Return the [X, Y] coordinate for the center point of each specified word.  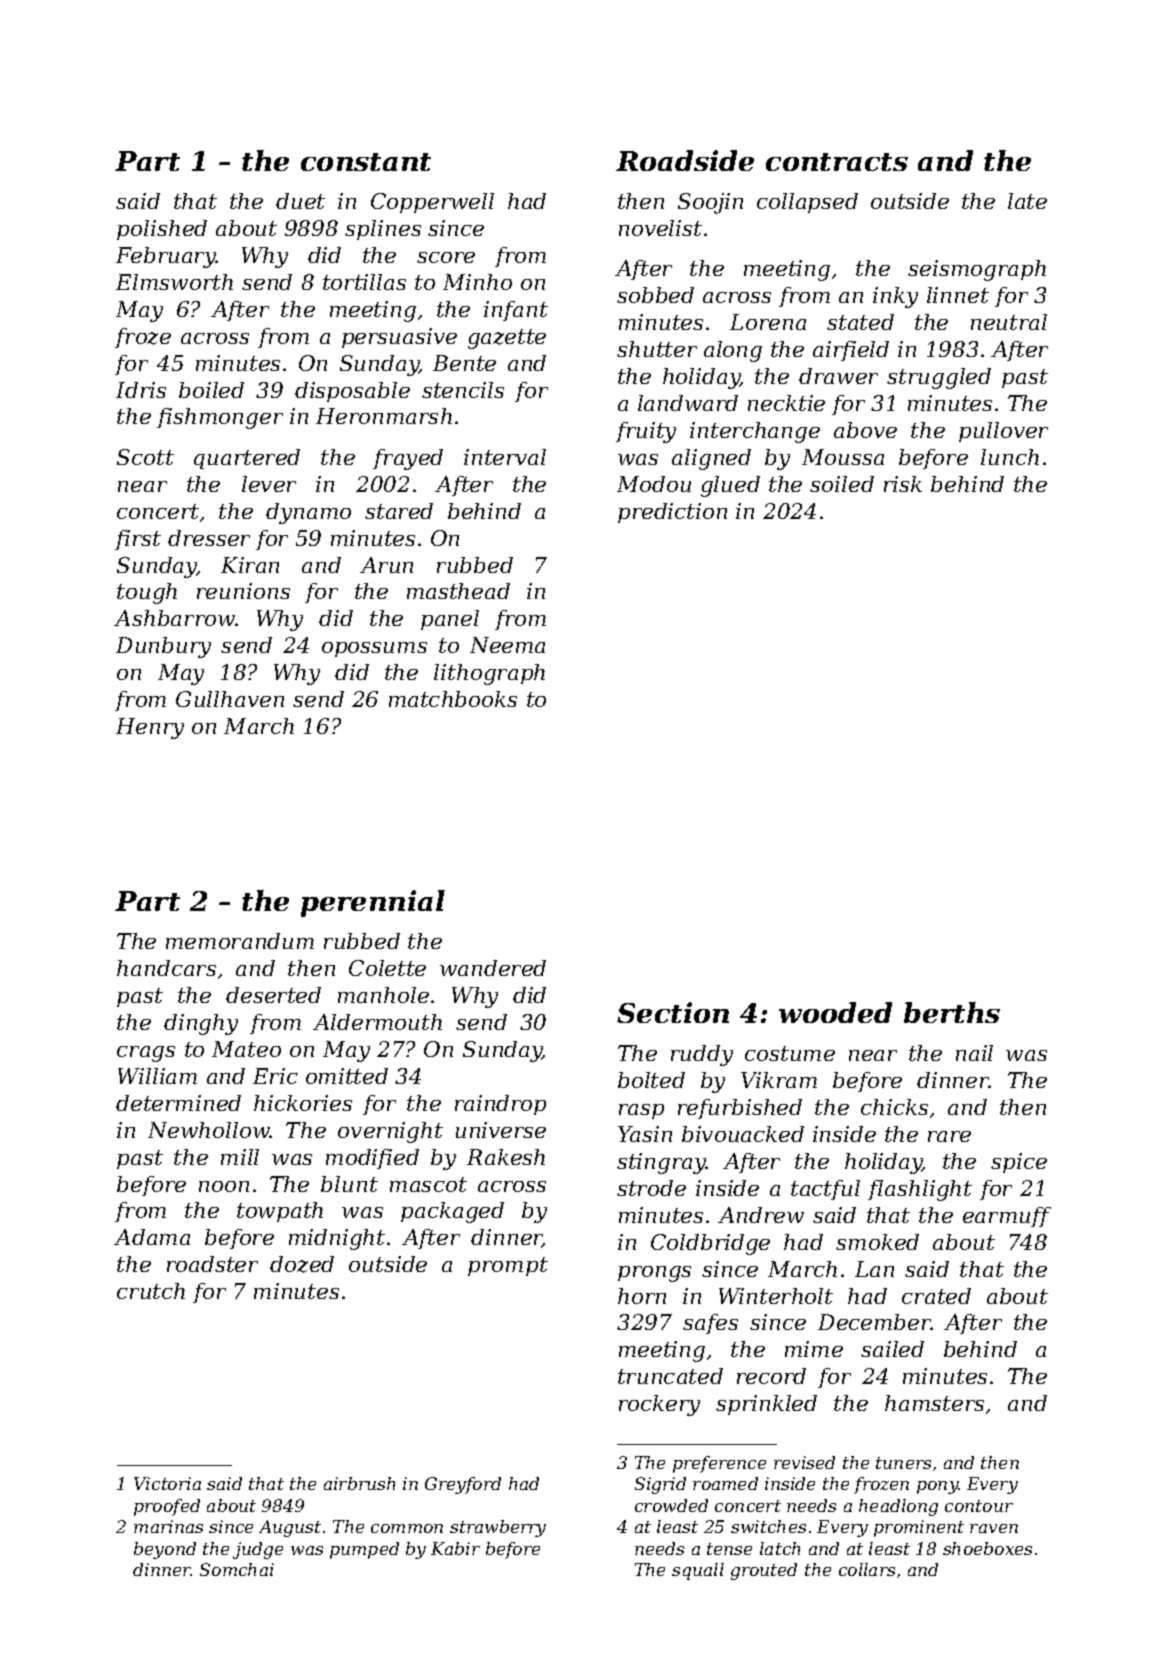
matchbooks [453, 699]
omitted [347, 1076]
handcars [166, 968]
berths [952, 1012]
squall [698, 1571]
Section [673, 1012]
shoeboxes [987, 1548]
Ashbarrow [174, 618]
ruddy [702, 1055]
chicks [894, 1107]
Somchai [237, 1569]
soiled [842, 484]
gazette [507, 339]
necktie [786, 403]
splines [383, 230]
